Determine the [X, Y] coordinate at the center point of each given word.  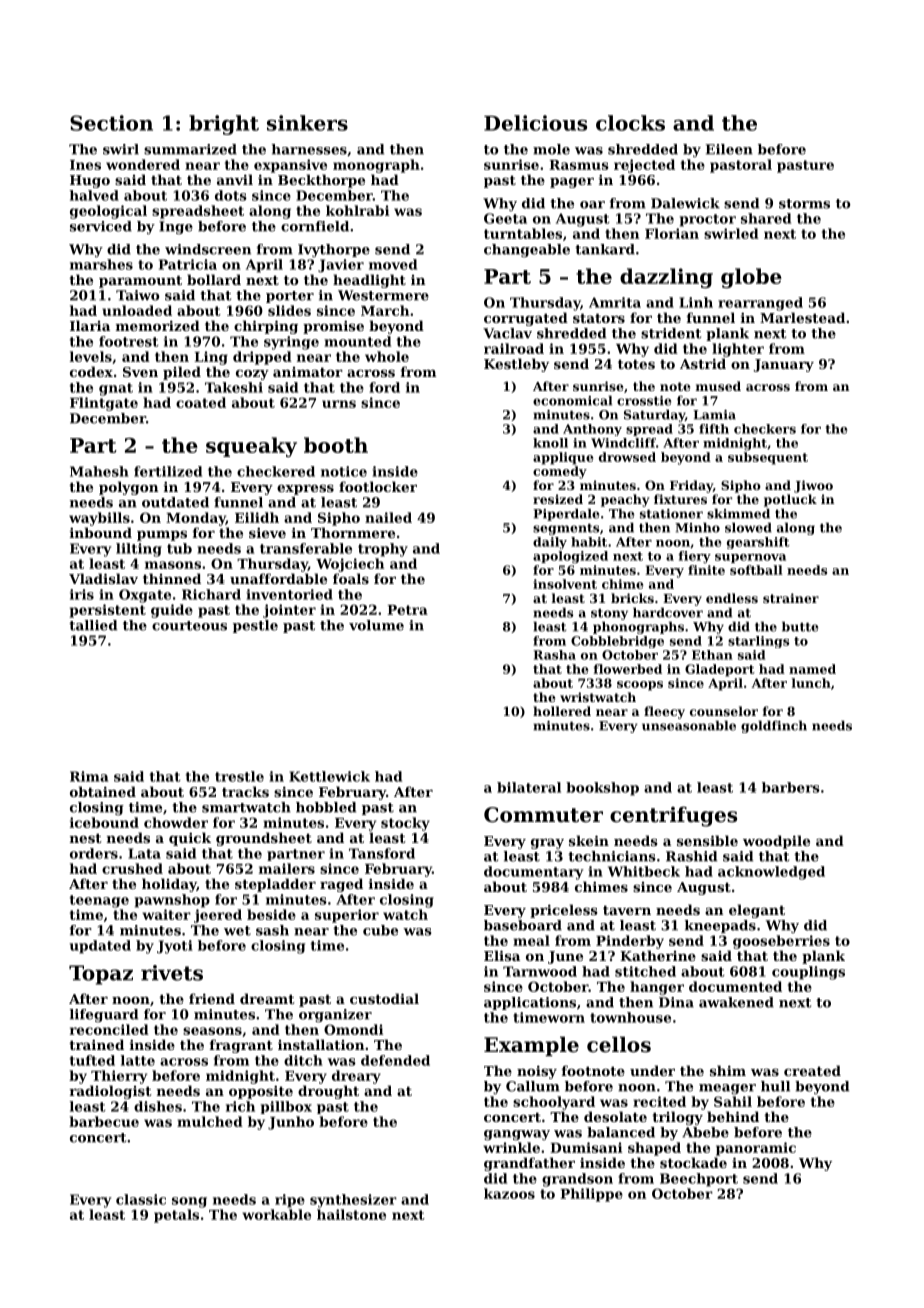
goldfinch [774, 726]
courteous [189, 626]
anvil [235, 179]
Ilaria [90, 325]
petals [176, 1216]
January [783, 365]
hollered [562, 711]
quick [190, 839]
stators [599, 318]
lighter [738, 350]
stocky [405, 824]
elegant [757, 911]
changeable [527, 250]
